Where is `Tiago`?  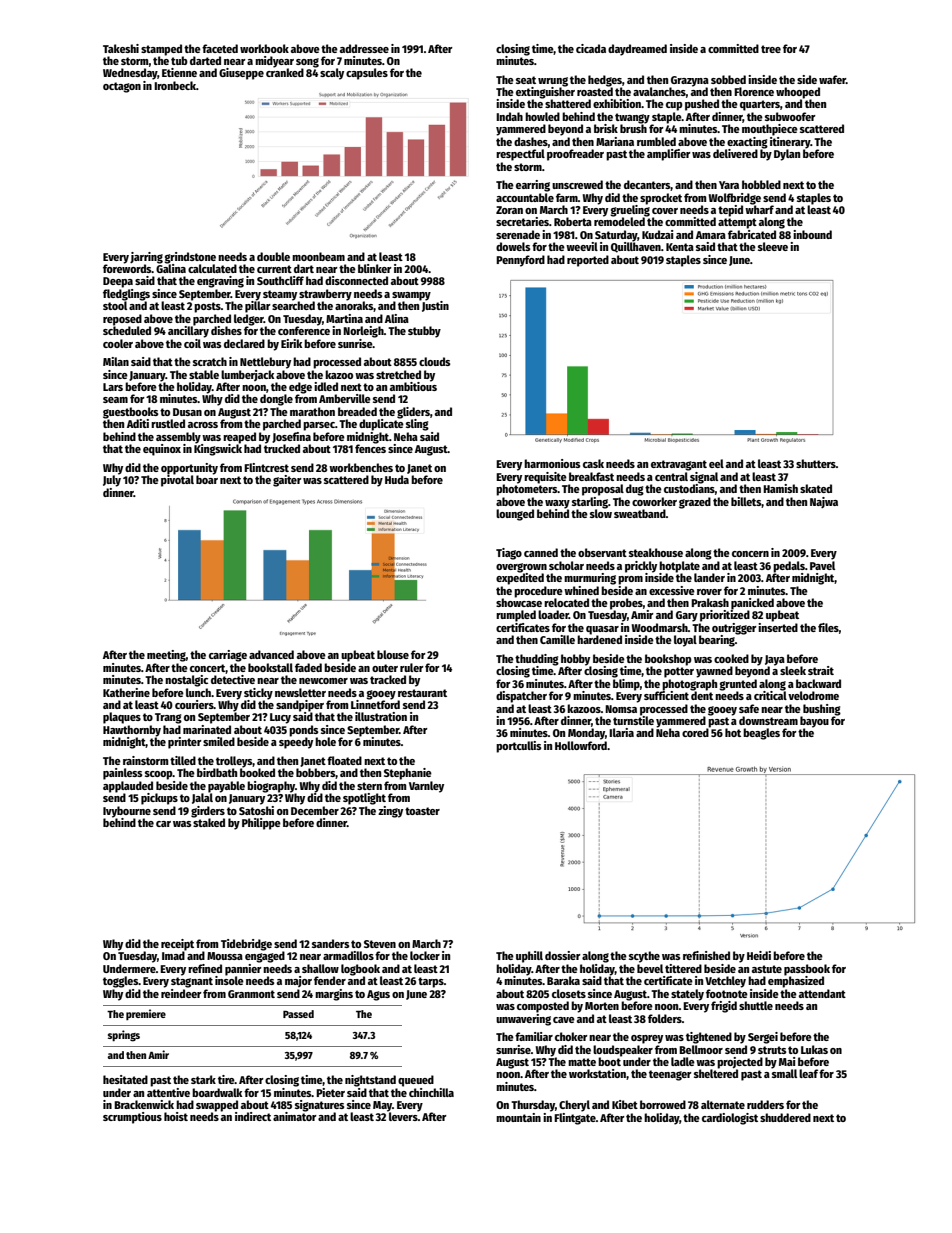 Tiago is located at coordinates (509, 554).
